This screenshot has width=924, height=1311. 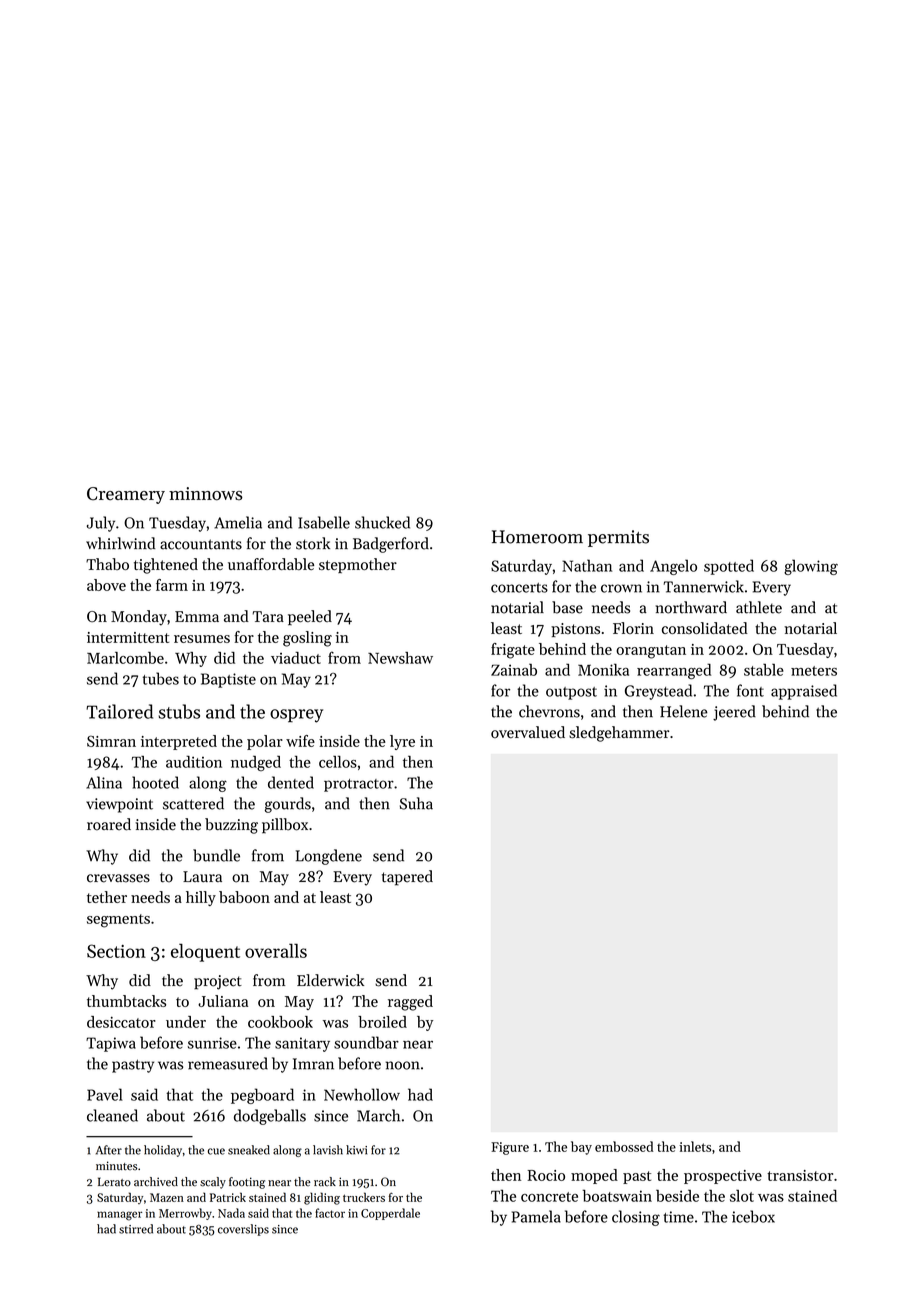 I want to click on minnows, so click(x=206, y=494).
